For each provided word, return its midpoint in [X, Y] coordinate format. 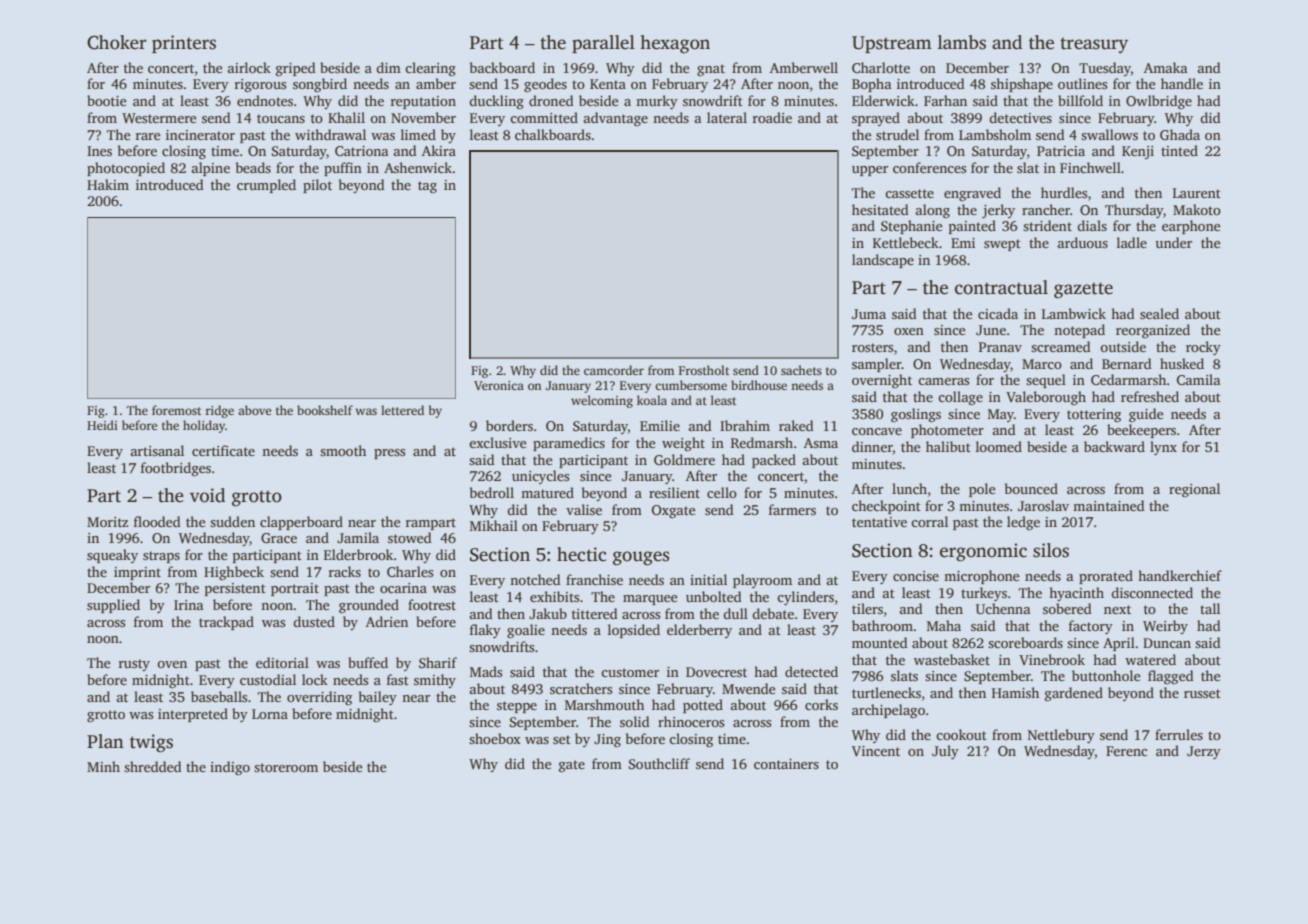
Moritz [107, 522]
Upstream [892, 44]
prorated [1106, 577]
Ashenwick [418, 167]
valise [584, 509]
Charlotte [881, 67]
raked [796, 425]
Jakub [548, 613]
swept [1002, 245]
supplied [113, 606]
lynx [1163, 448]
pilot [317, 186]
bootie [107, 100]
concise [916, 576]
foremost [176, 410]
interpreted [193, 715]
